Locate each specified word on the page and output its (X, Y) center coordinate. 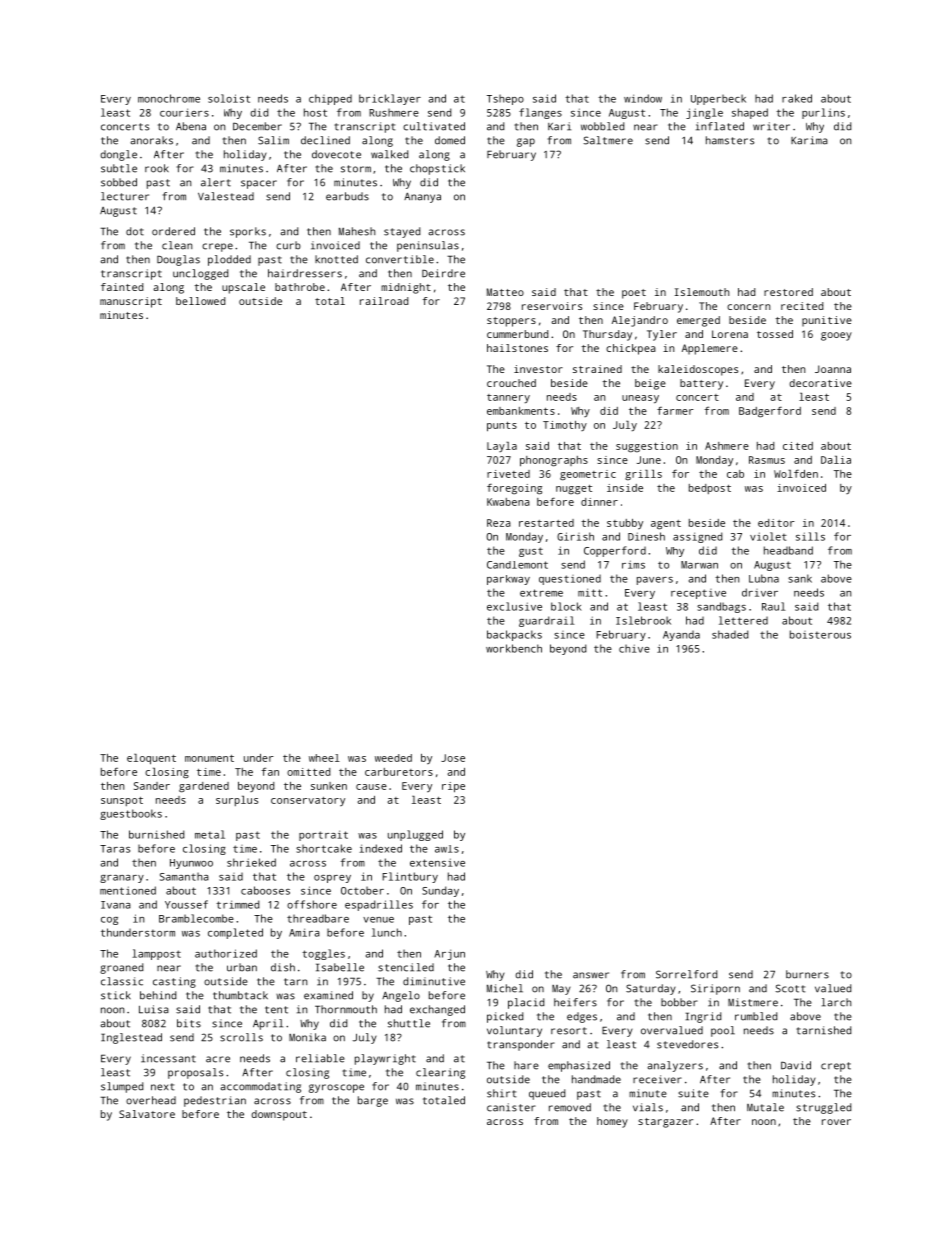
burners (807, 974)
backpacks (514, 635)
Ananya (422, 197)
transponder (521, 1045)
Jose (453, 758)
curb (288, 245)
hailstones (517, 348)
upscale (243, 288)
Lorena (730, 334)
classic (122, 981)
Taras (115, 849)
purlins (823, 113)
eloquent (151, 759)
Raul (773, 606)
